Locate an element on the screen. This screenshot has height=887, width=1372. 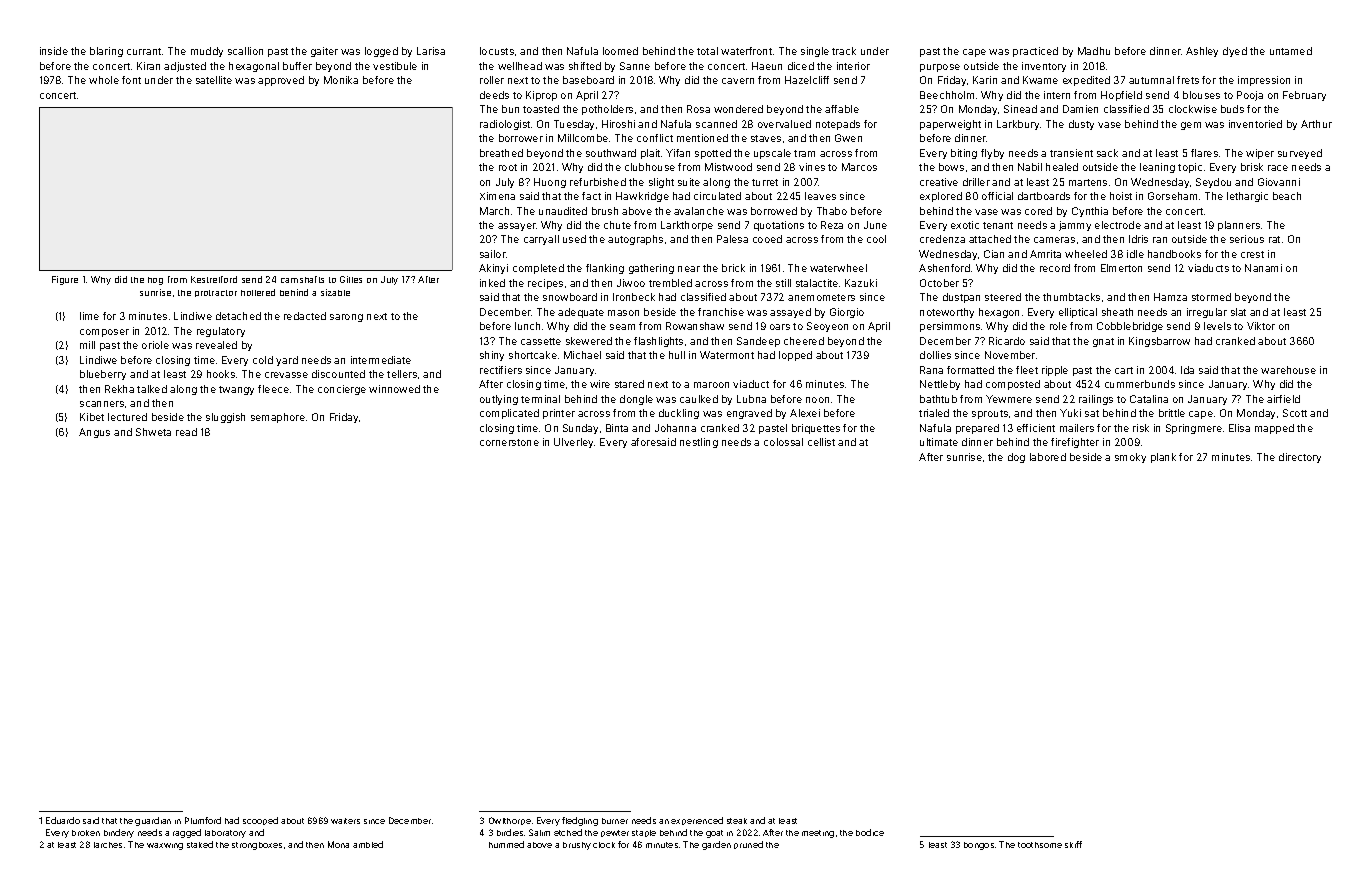
Nanami is located at coordinates (1263, 268).
